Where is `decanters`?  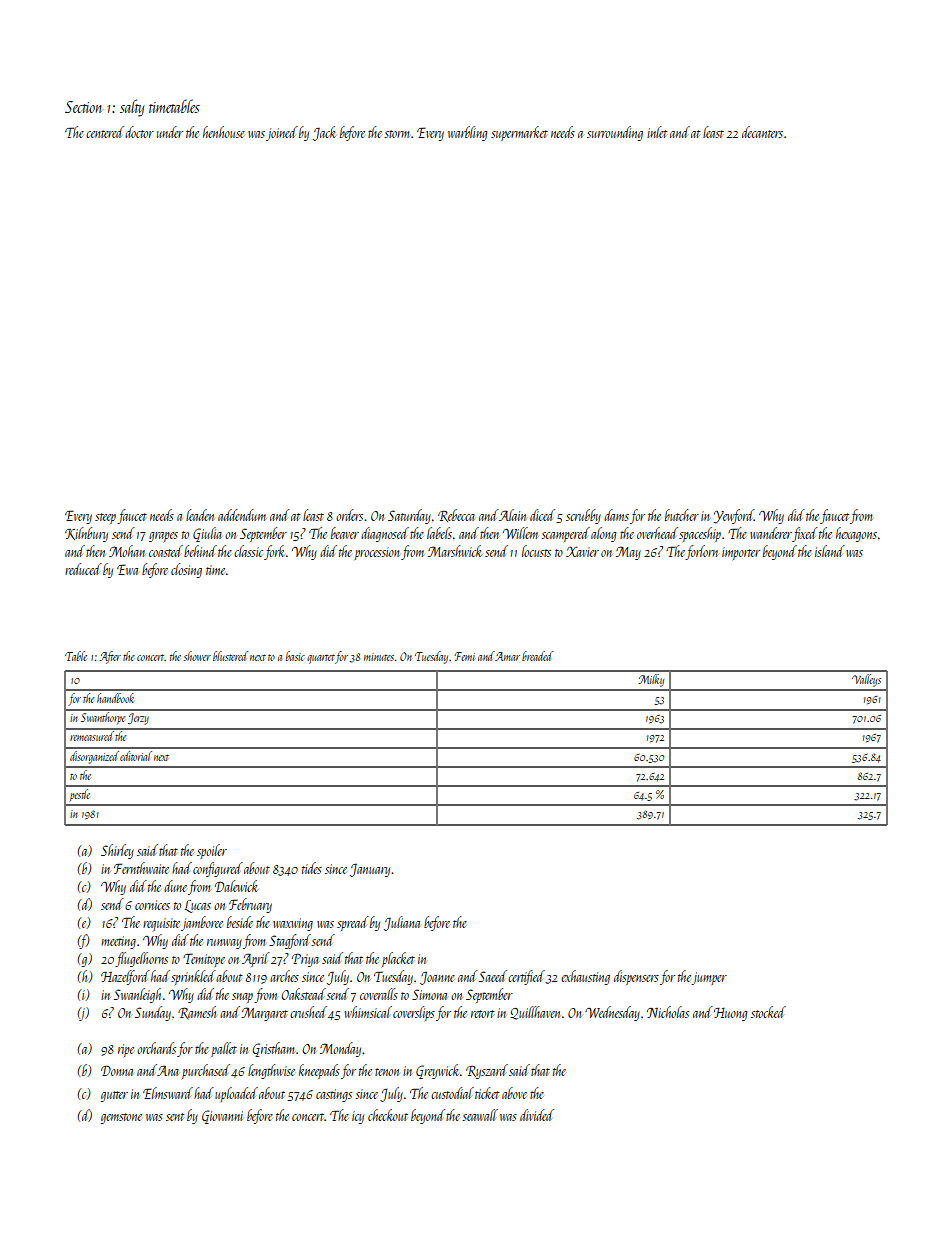 decanters is located at coordinates (762, 132).
